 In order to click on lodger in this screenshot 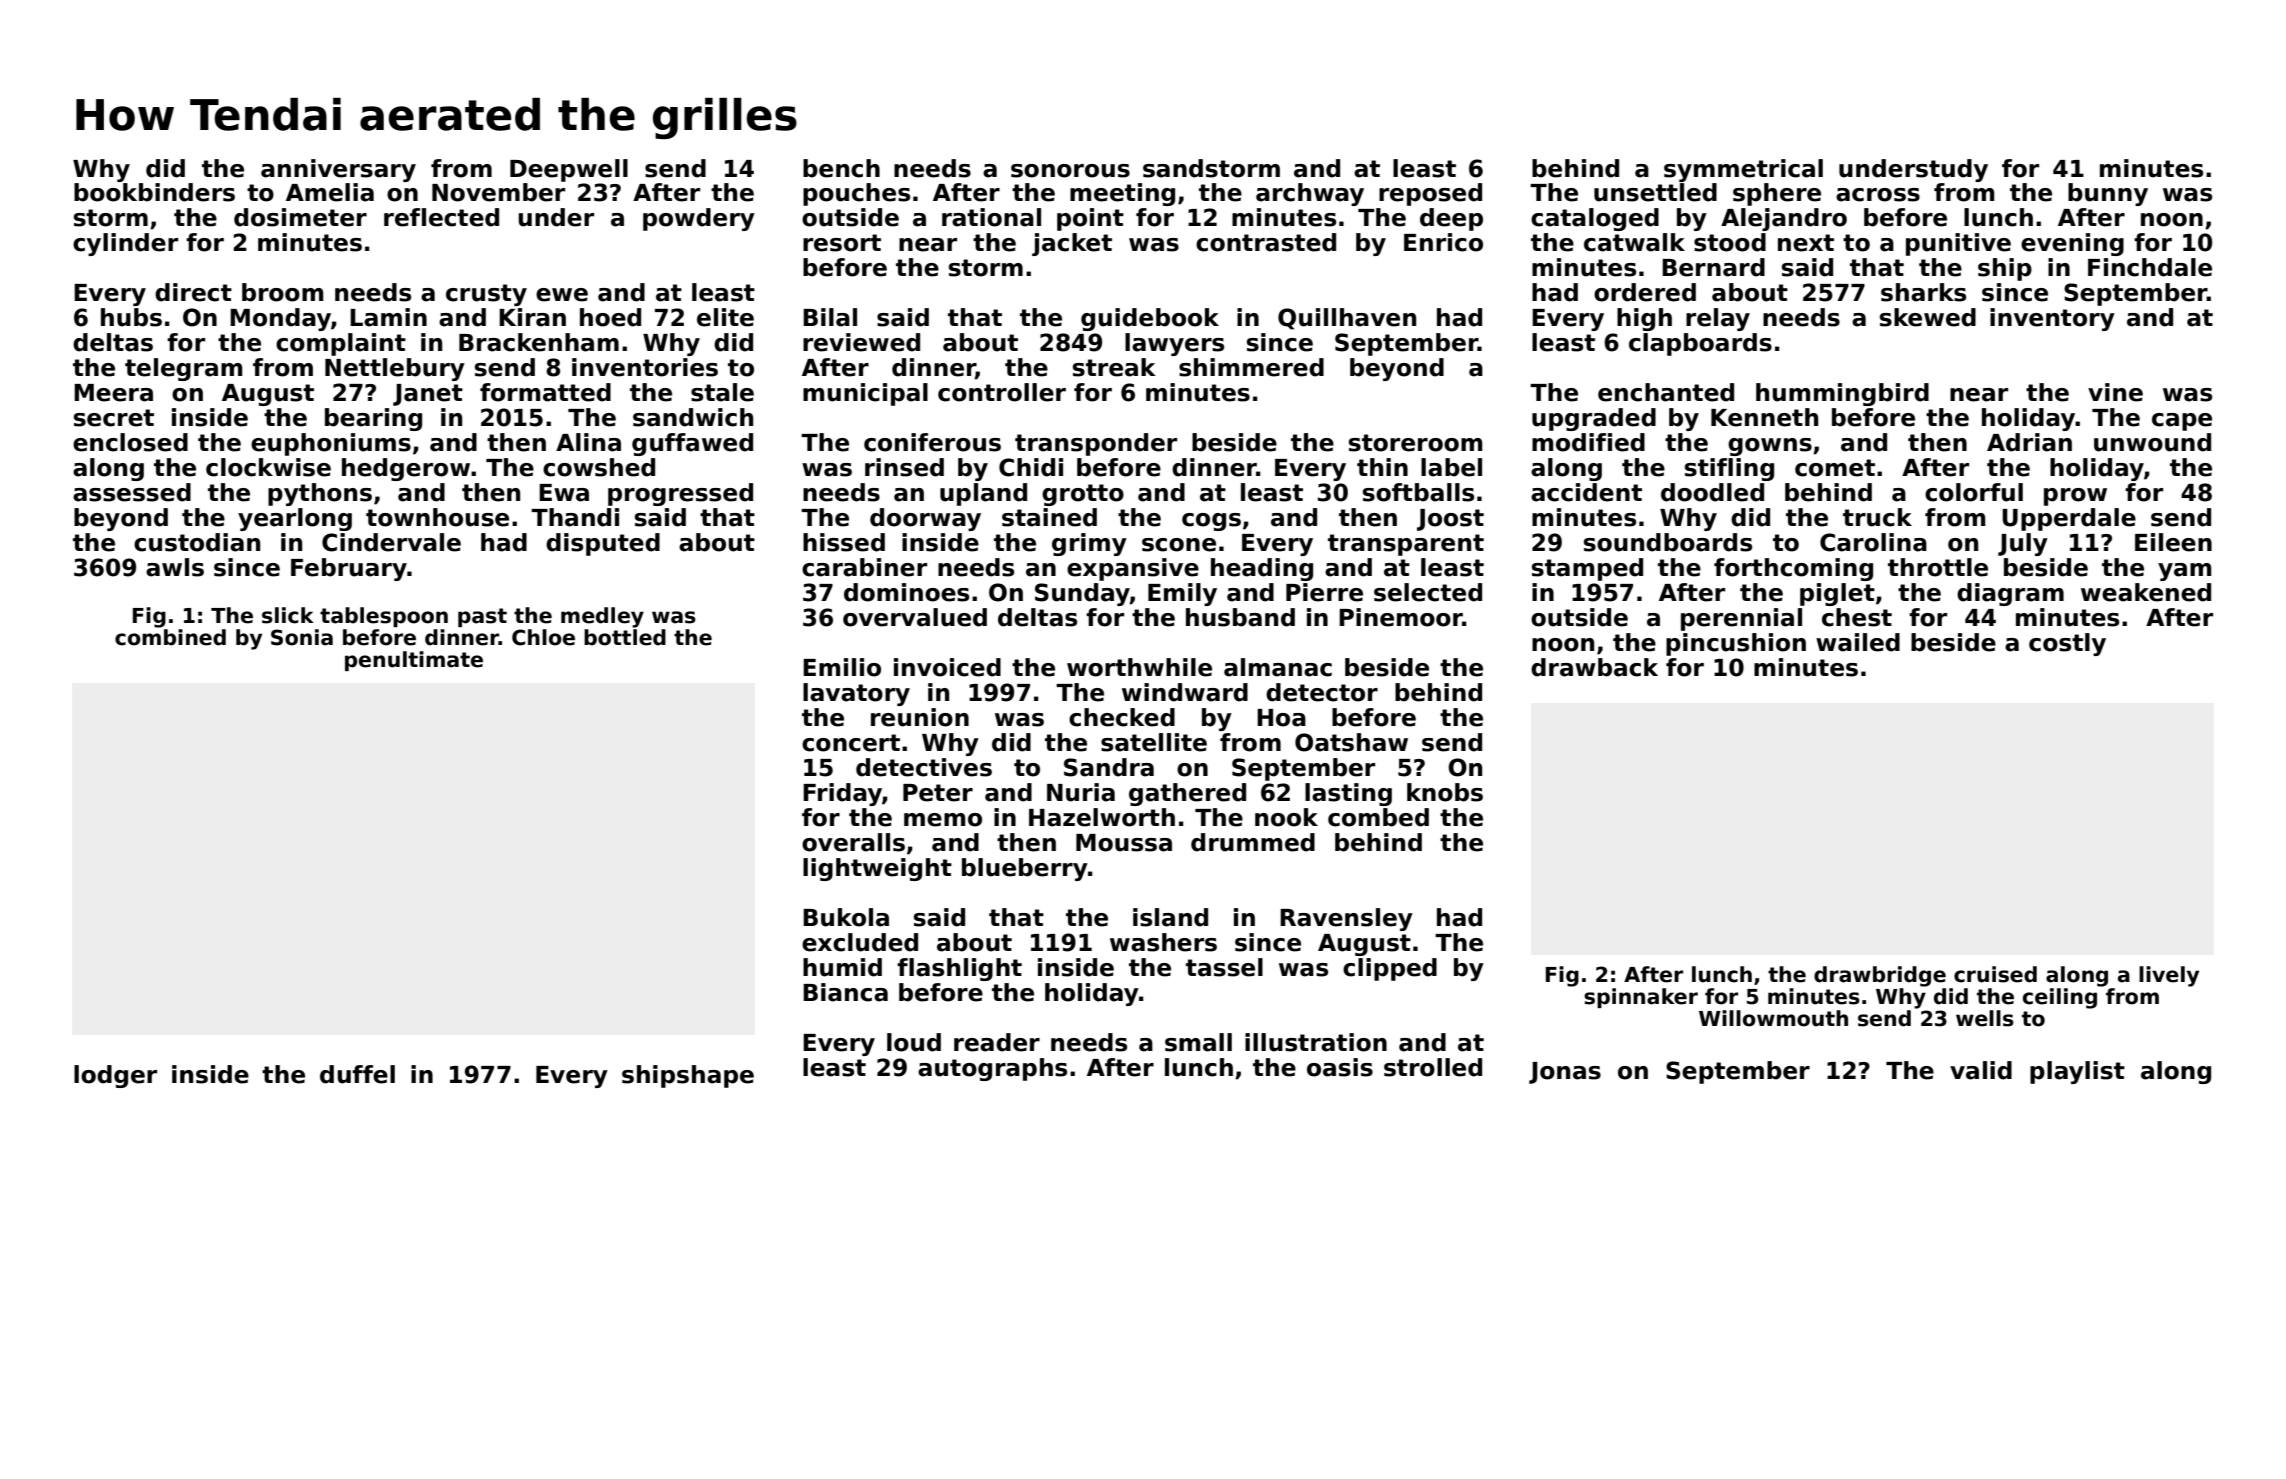, I will do `click(115, 1076)`.
